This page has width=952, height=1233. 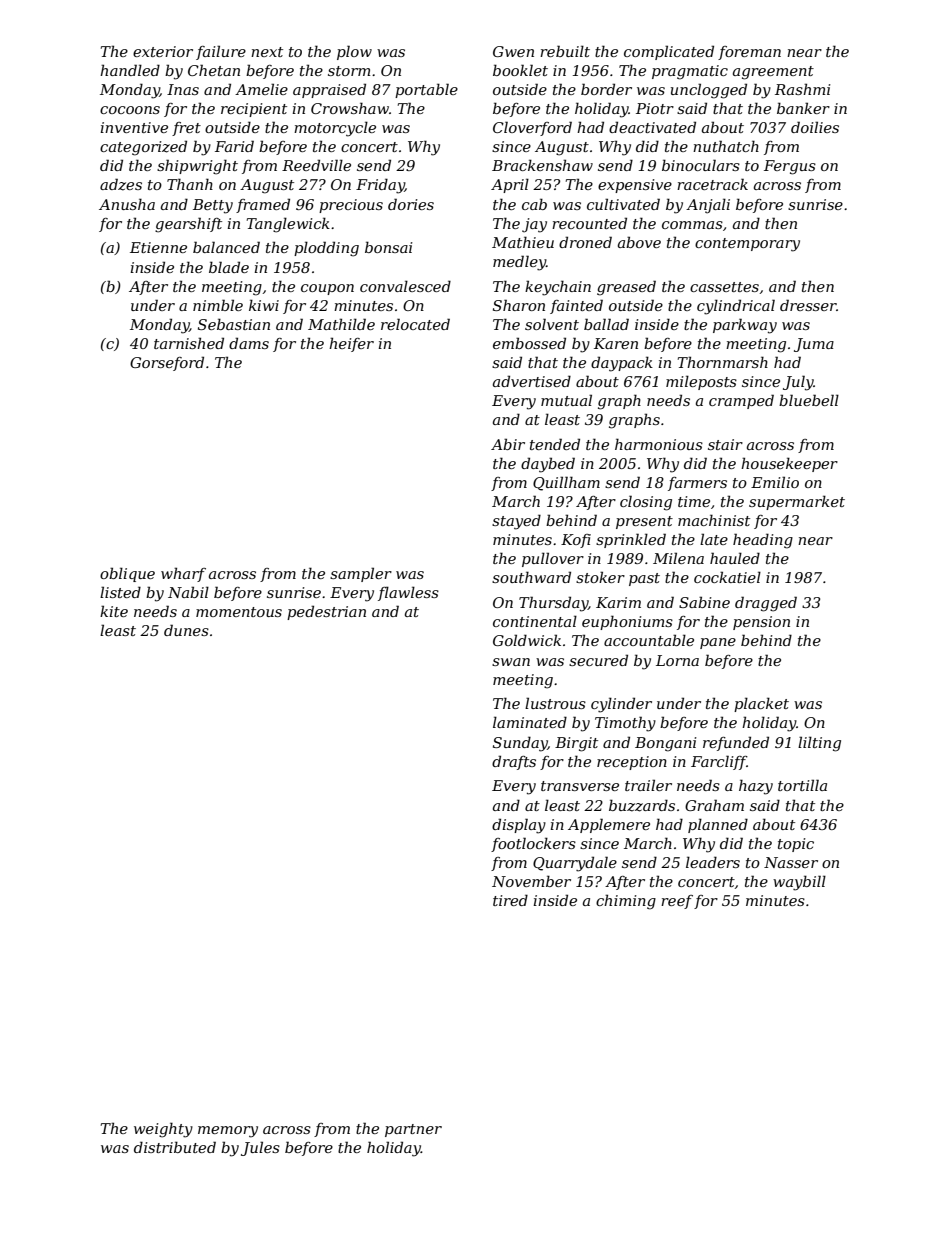 I want to click on weighty, so click(x=163, y=1130).
